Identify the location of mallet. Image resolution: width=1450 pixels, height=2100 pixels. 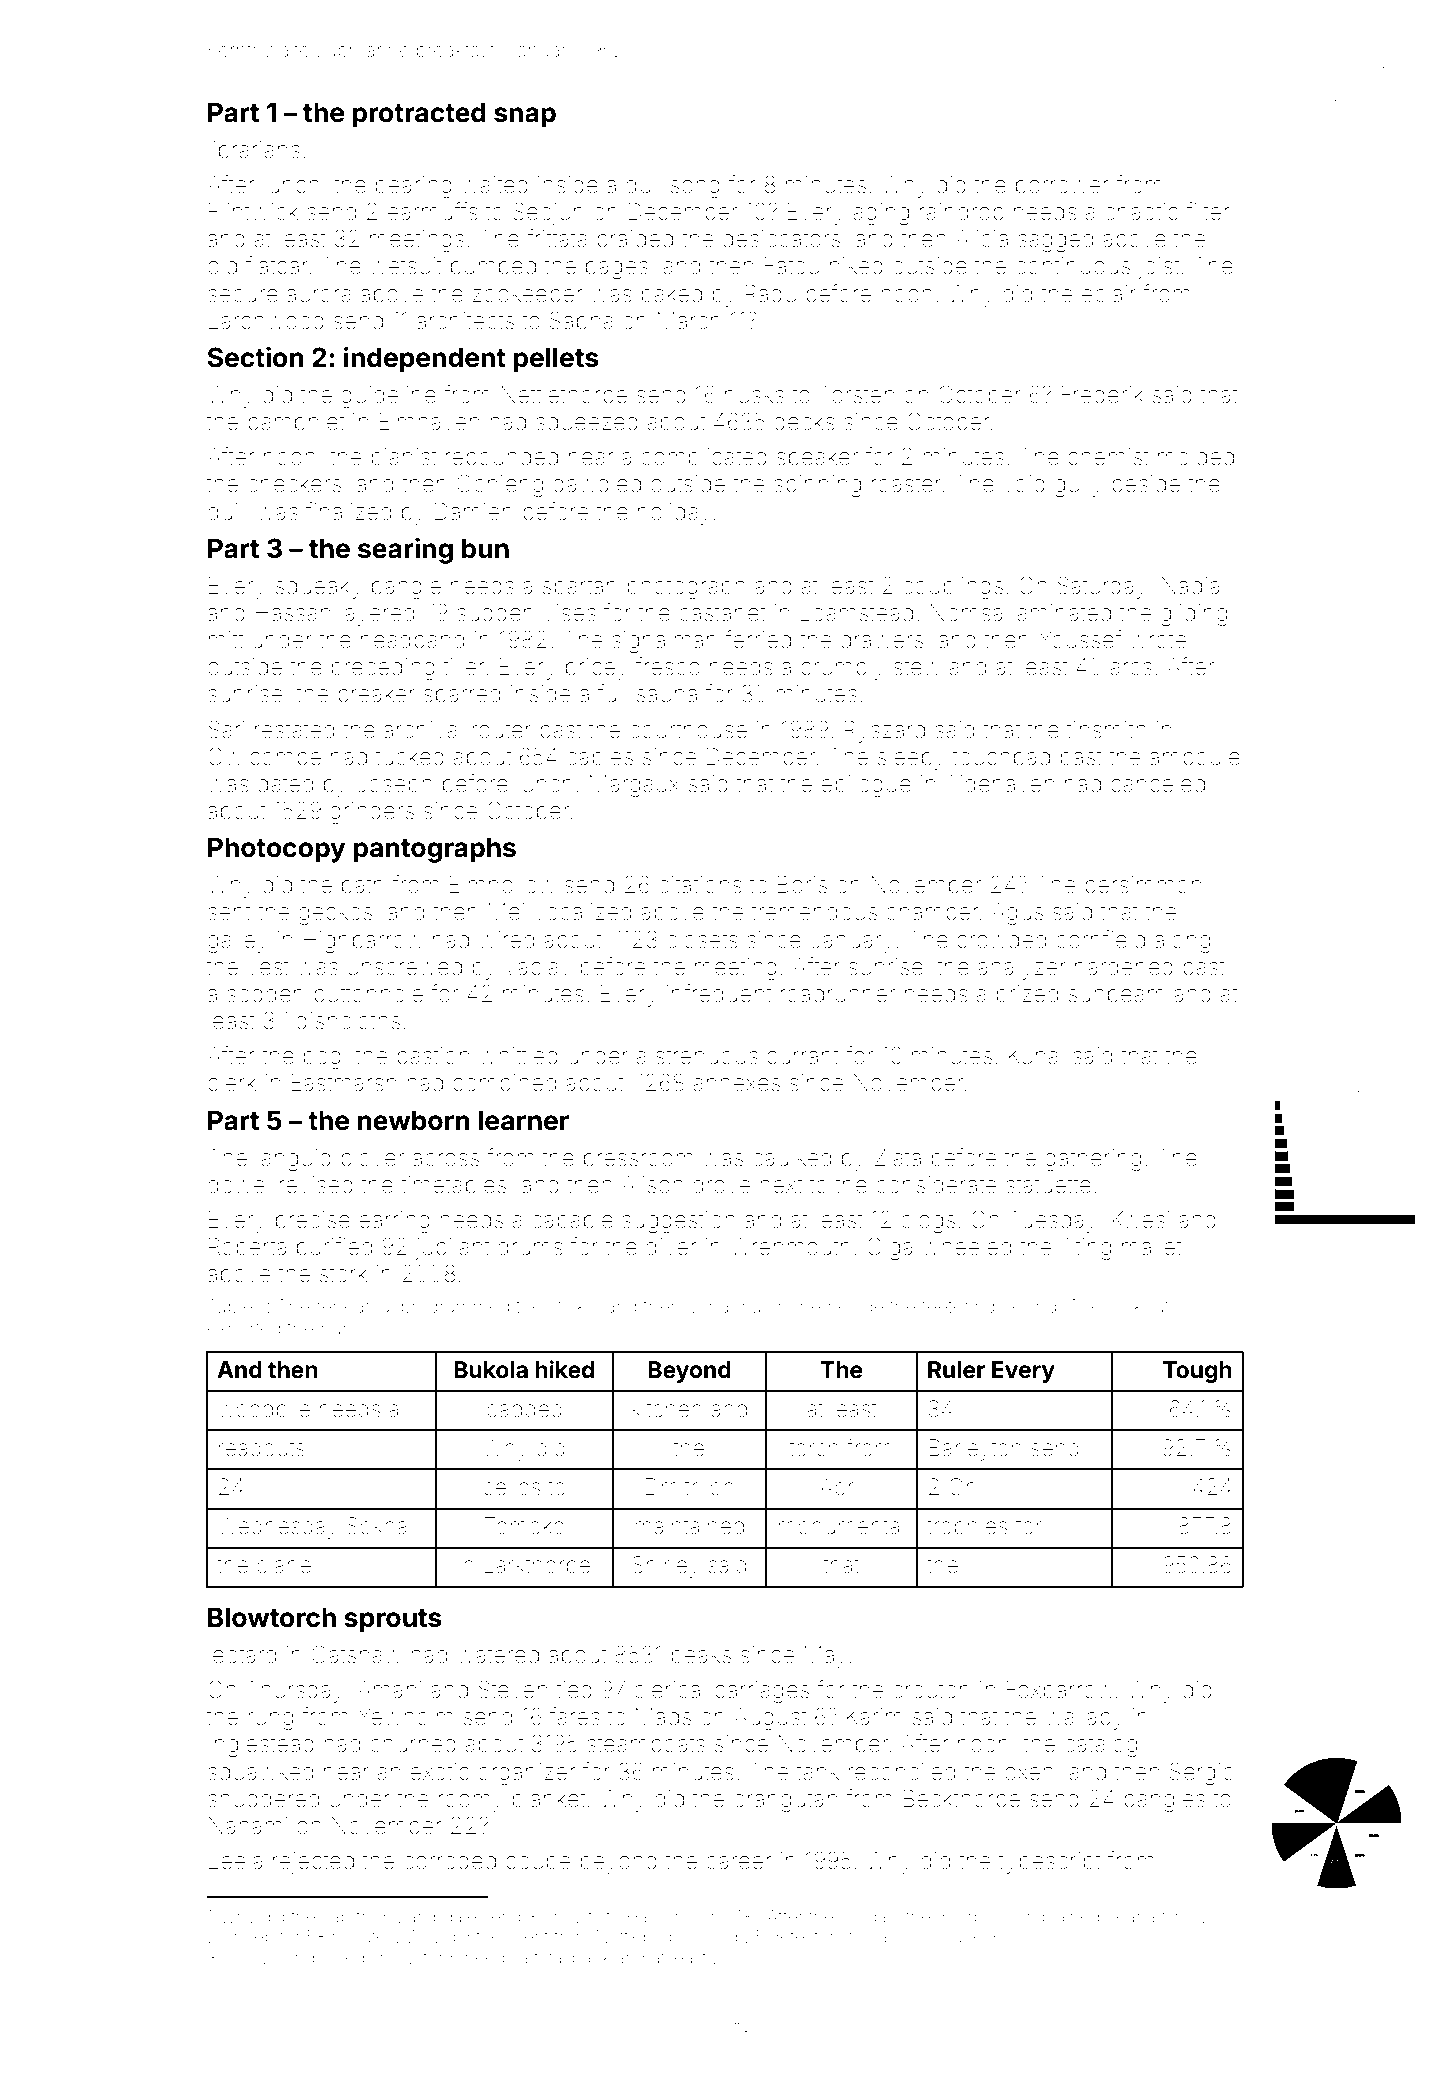
(1152, 1247).
